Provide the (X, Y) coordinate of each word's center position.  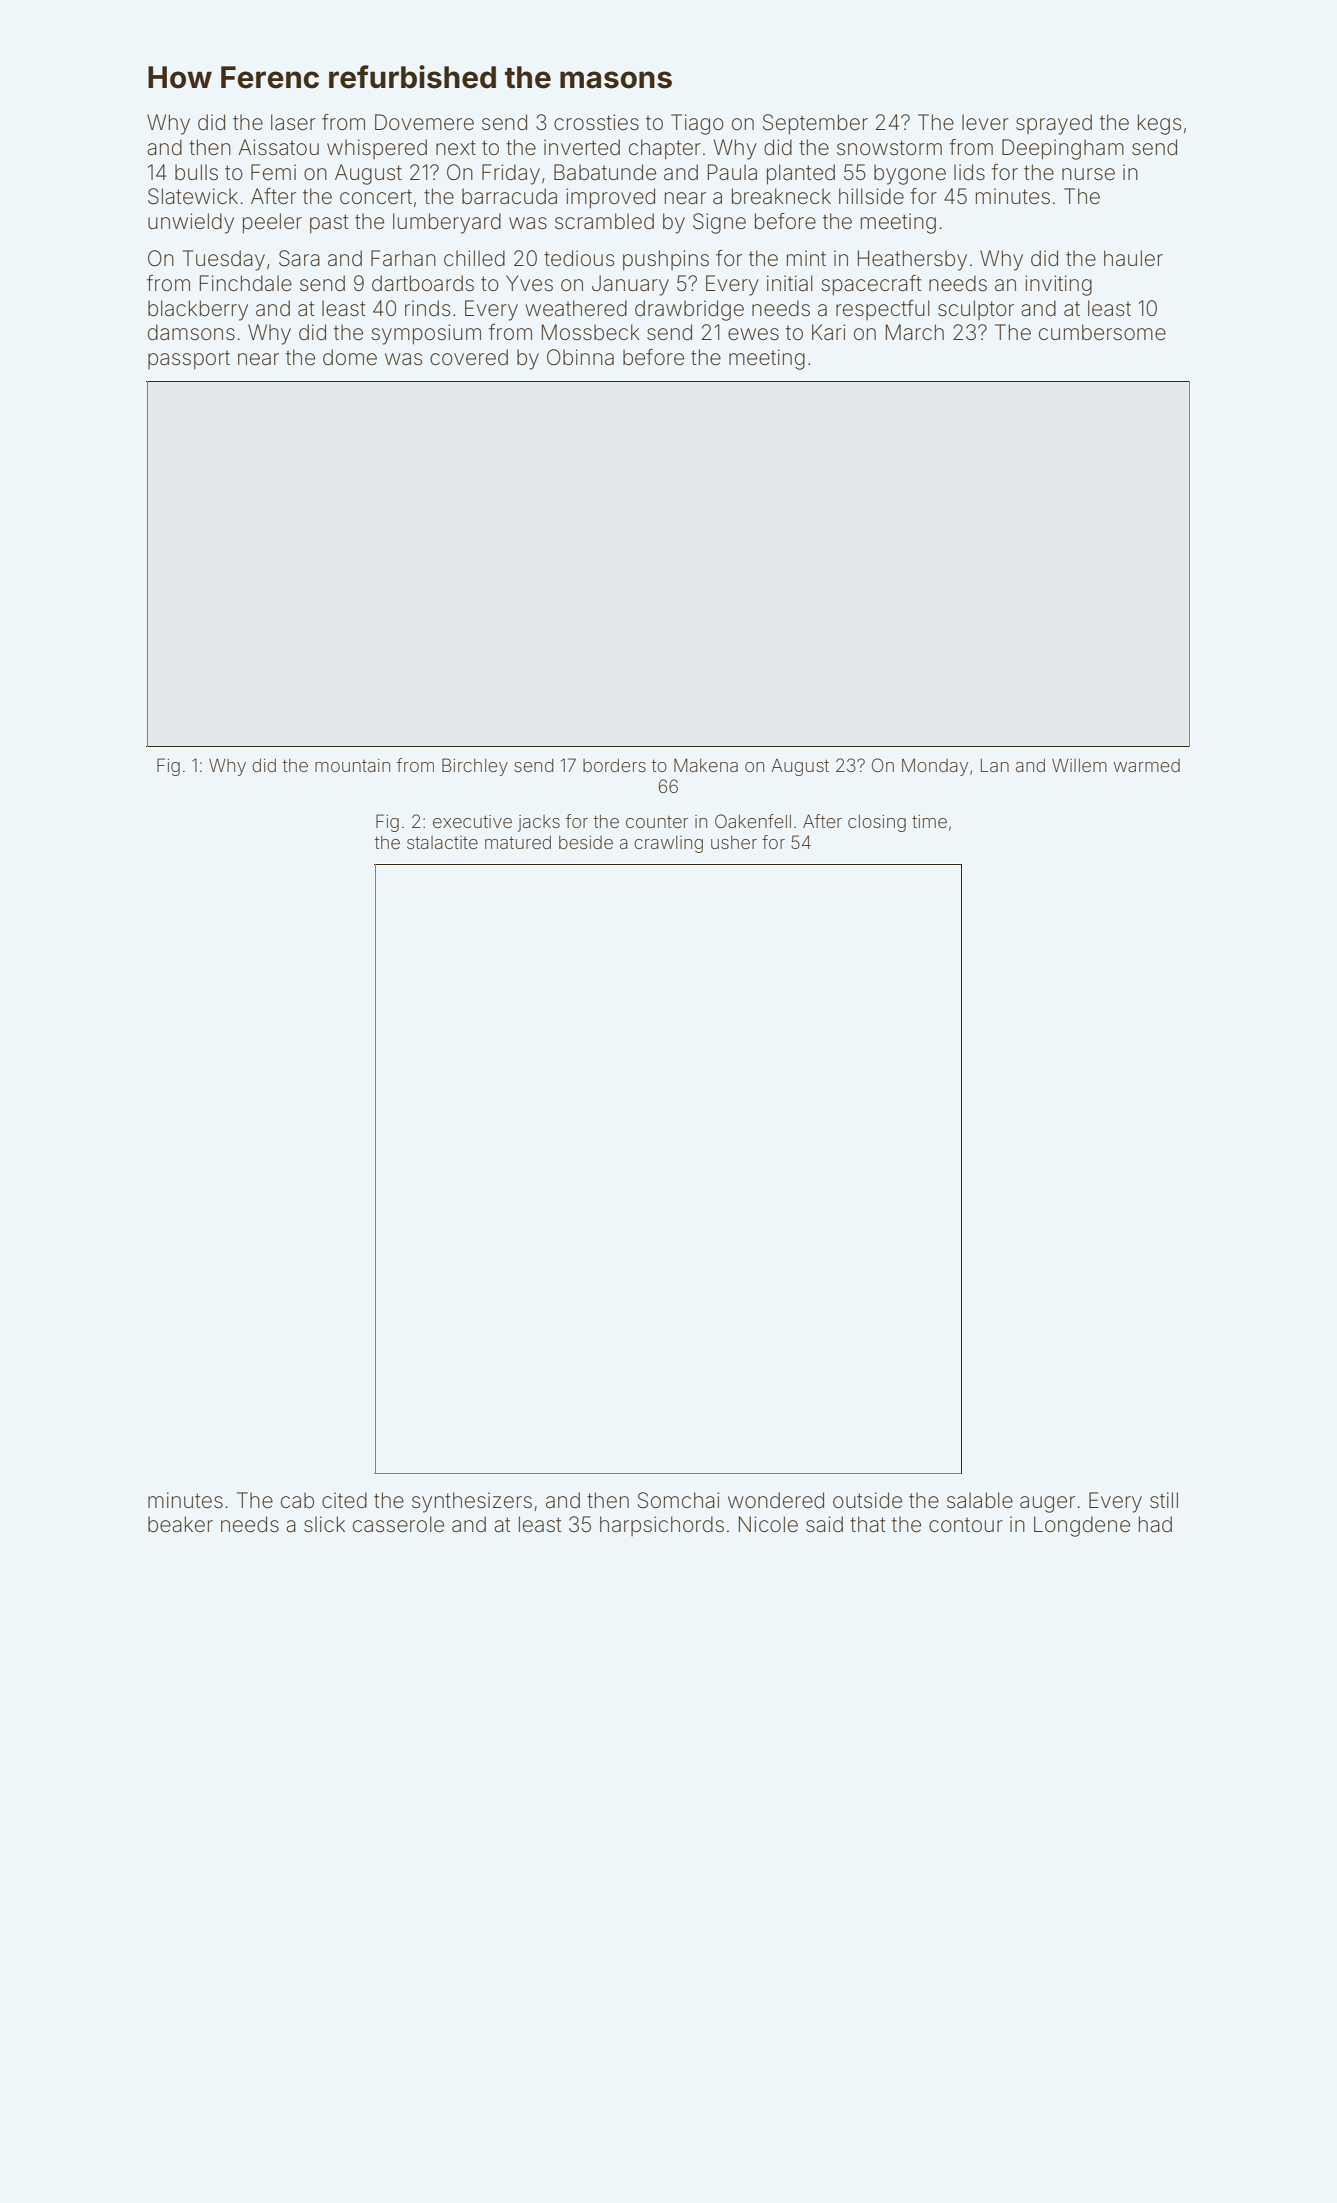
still (1164, 1500)
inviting (1058, 285)
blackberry (198, 310)
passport (189, 360)
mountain (352, 765)
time (929, 821)
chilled (474, 258)
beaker (180, 1524)
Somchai (678, 1500)
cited (344, 1500)
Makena (706, 765)
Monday (935, 767)
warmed (1147, 765)
